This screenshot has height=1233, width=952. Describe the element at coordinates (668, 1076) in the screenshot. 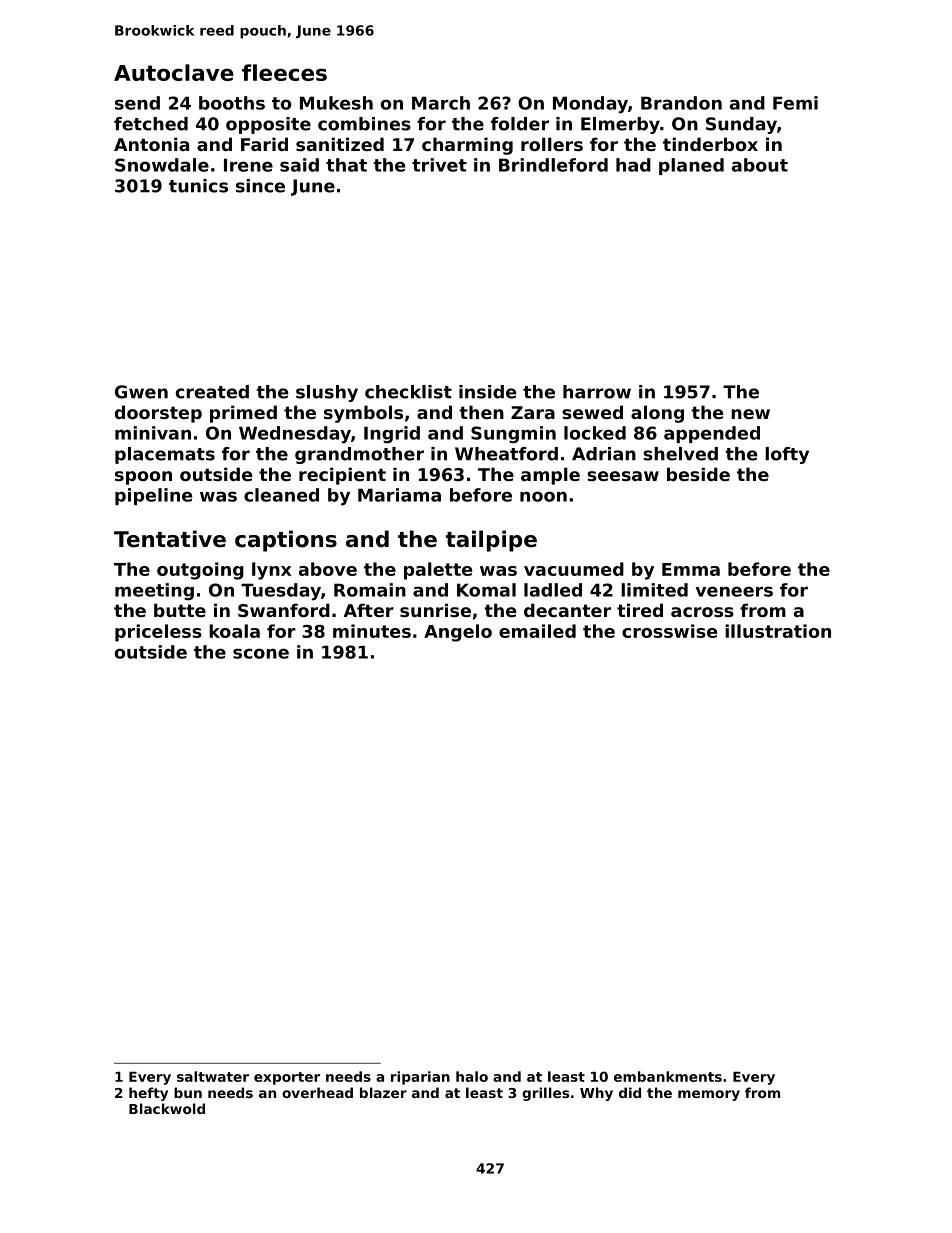

I see `embankments` at that location.
